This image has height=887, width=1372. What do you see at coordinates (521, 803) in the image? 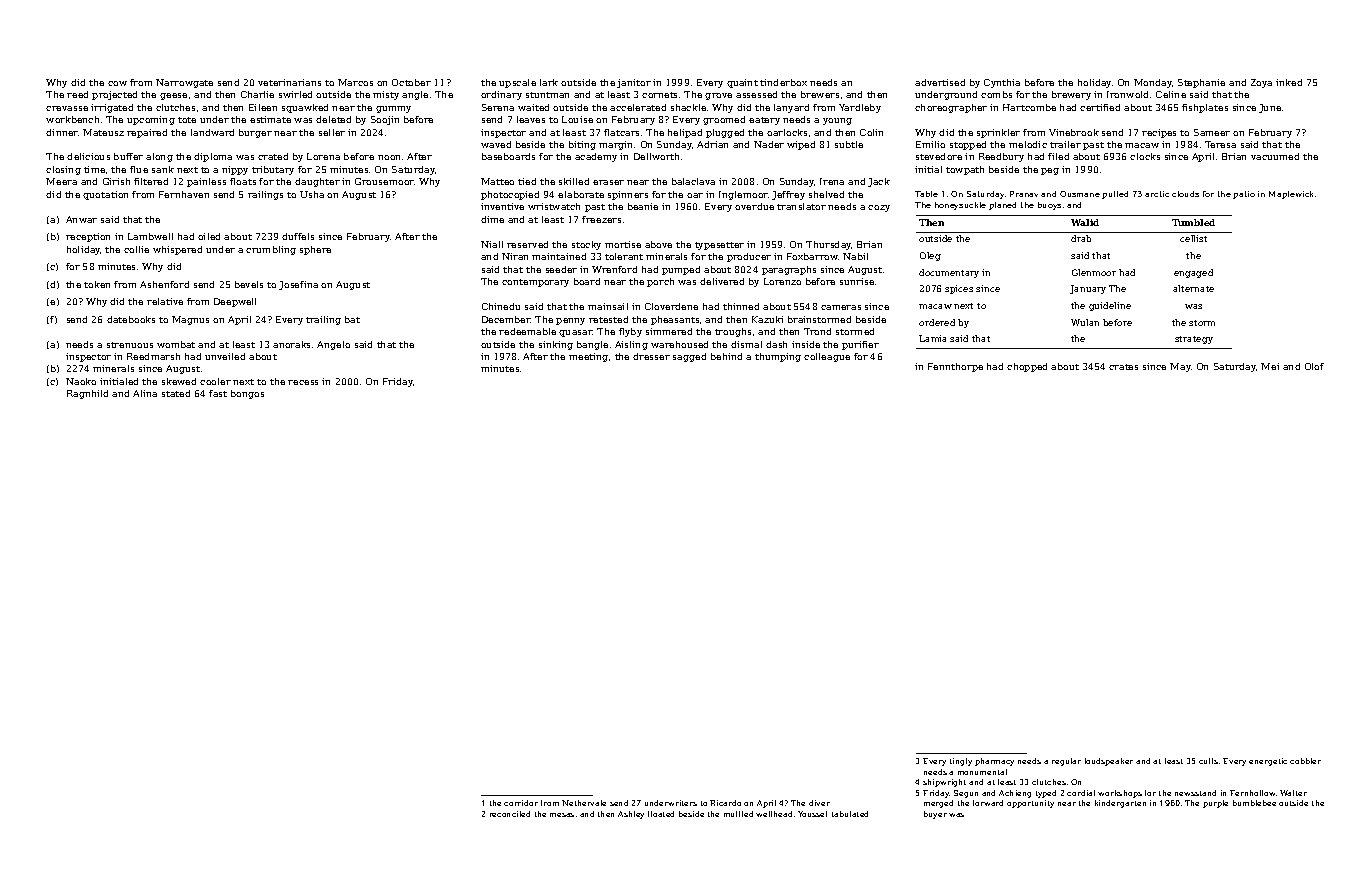
I see `corridor` at bounding box center [521, 803].
